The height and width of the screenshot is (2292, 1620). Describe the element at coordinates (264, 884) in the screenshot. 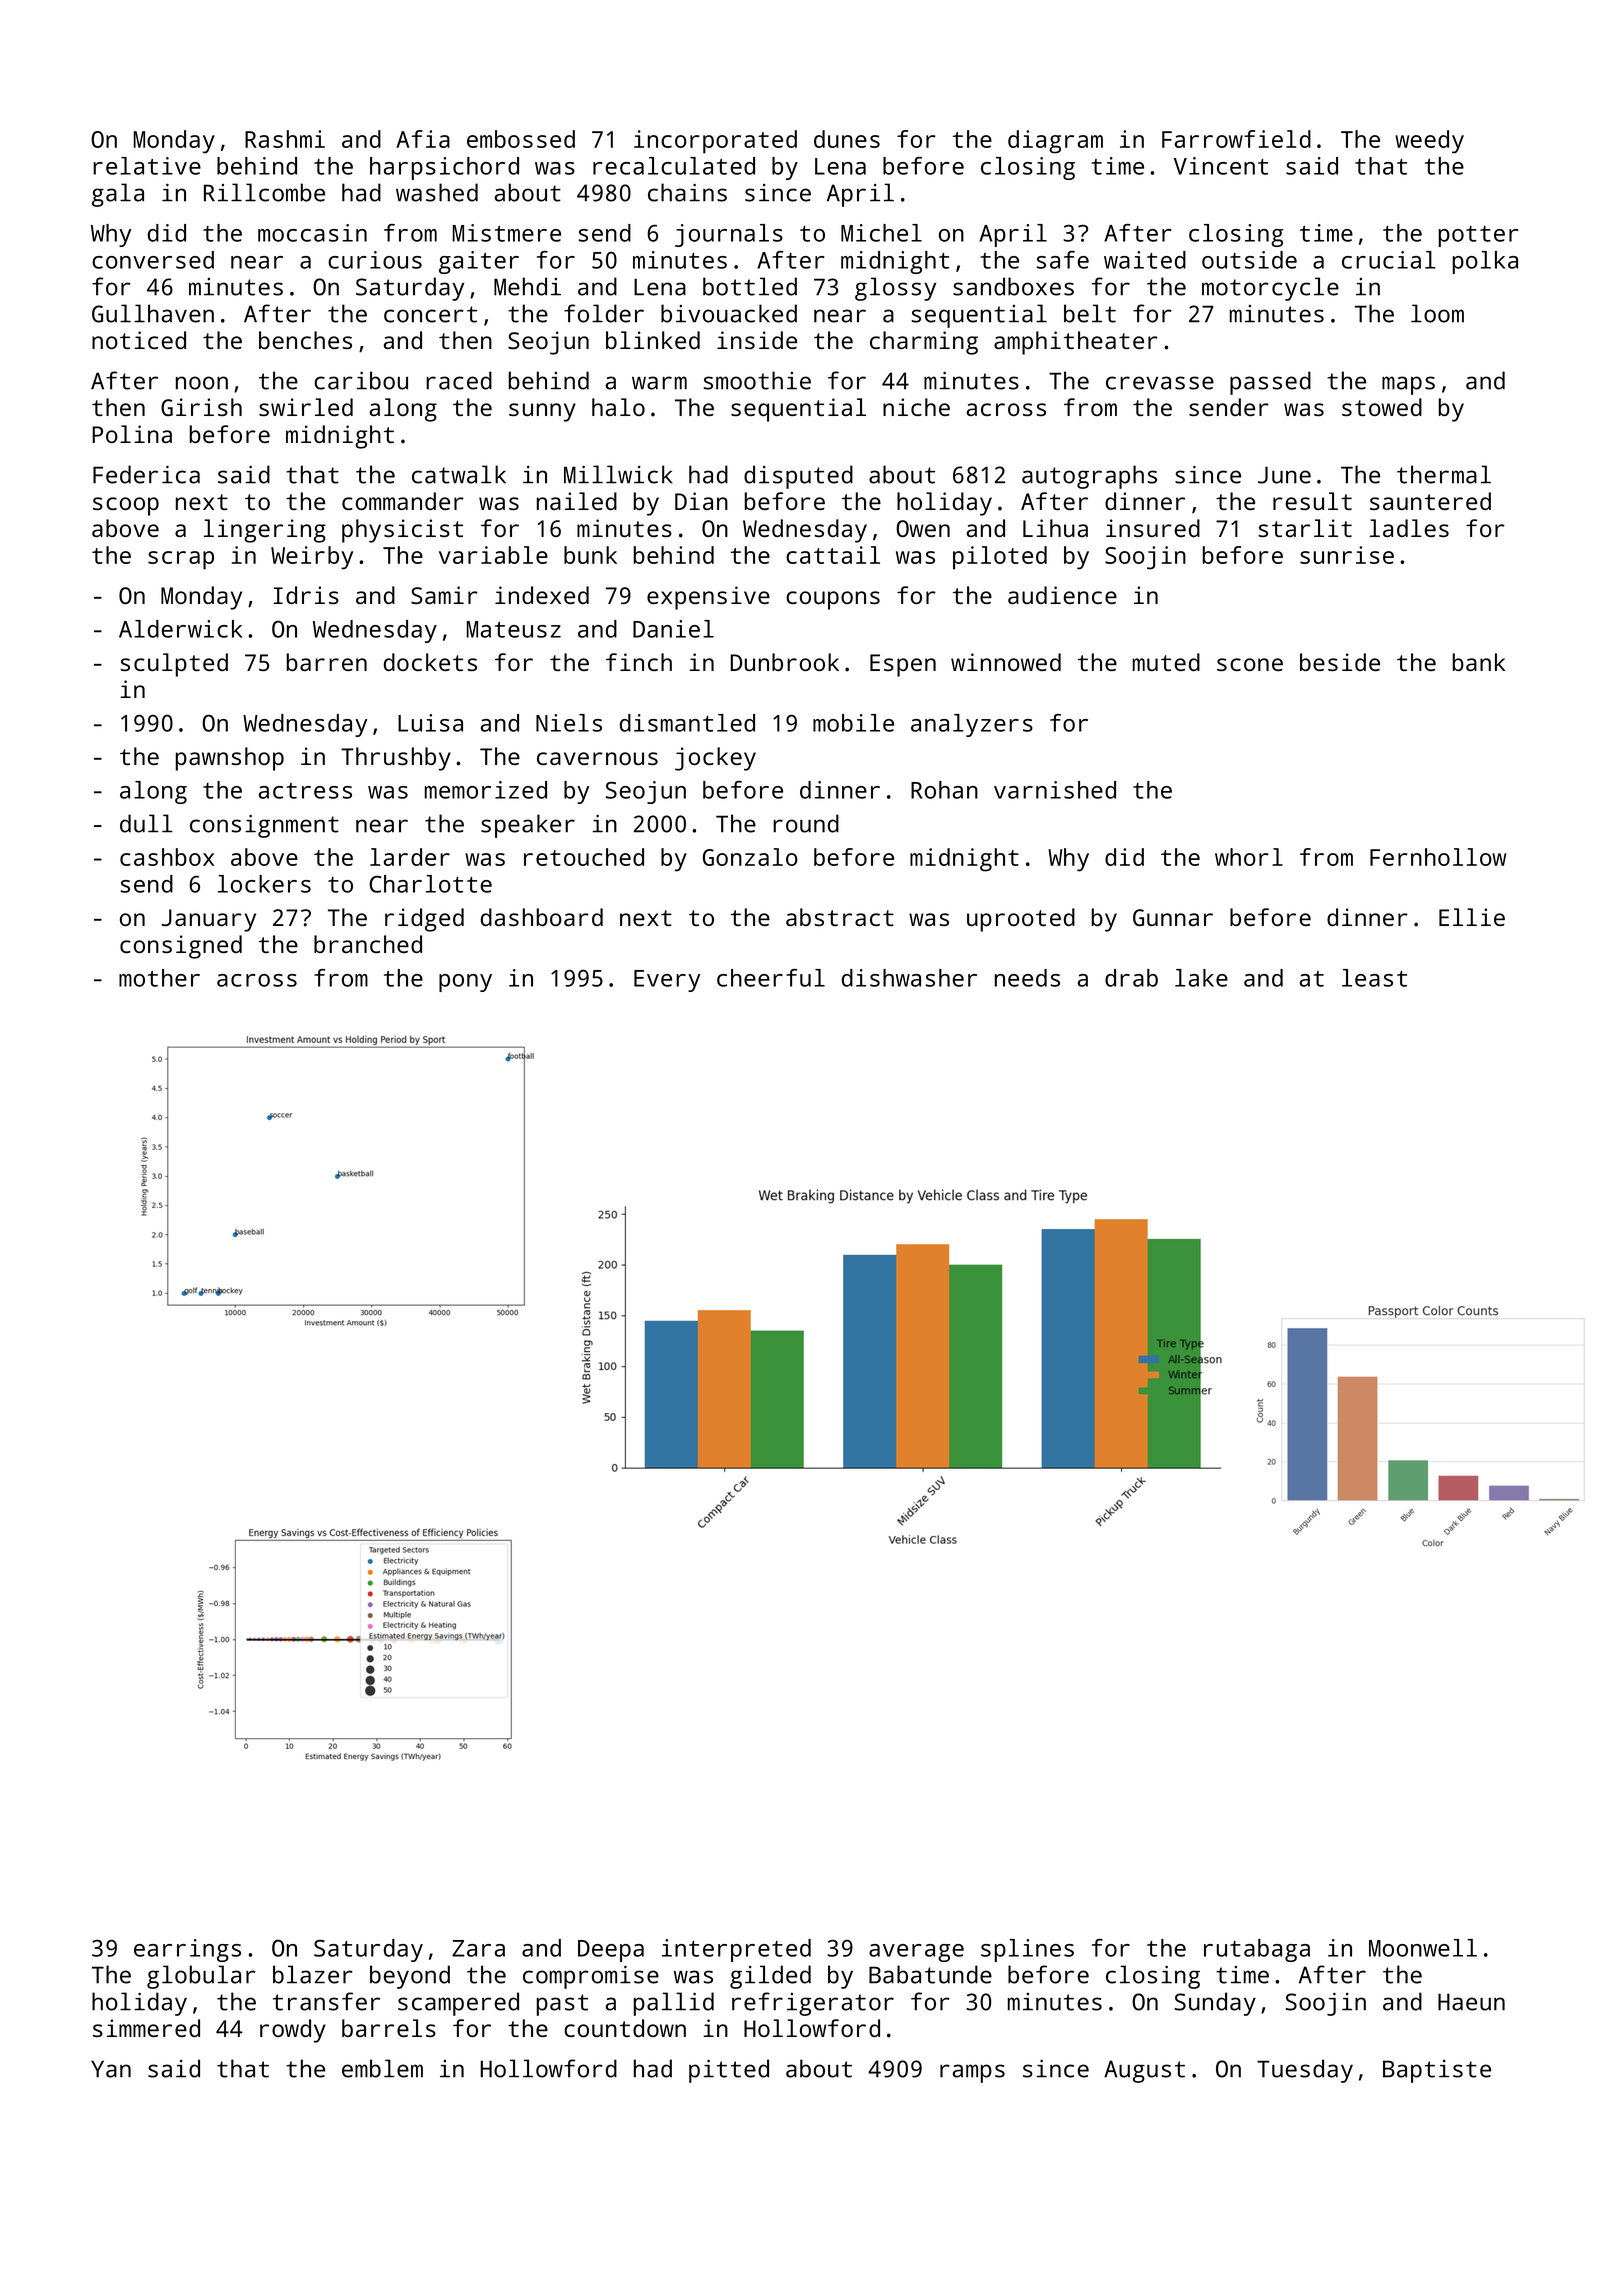

I see `lockers` at that location.
